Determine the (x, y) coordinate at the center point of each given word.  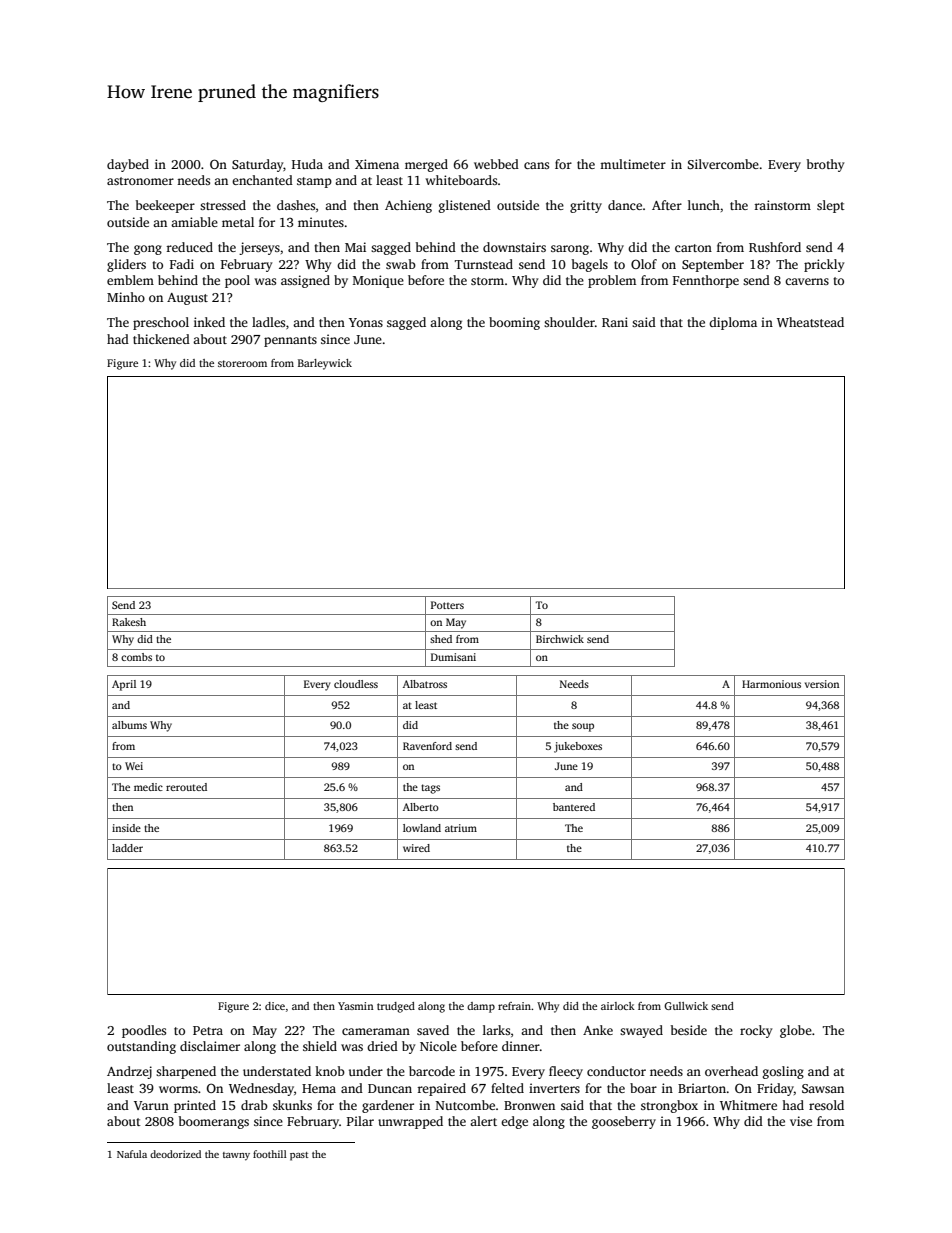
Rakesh (129, 622)
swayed (641, 1031)
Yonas (366, 322)
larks (496, 1030)
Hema (319, 1088)
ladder (127, 848)
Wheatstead (810, 322)
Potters (447, 605)
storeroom (242, 363)
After (667, 205)
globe (796, 1031)
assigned (305, 281)
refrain (514, 1006)
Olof (644, 264)
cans (536, 165)
